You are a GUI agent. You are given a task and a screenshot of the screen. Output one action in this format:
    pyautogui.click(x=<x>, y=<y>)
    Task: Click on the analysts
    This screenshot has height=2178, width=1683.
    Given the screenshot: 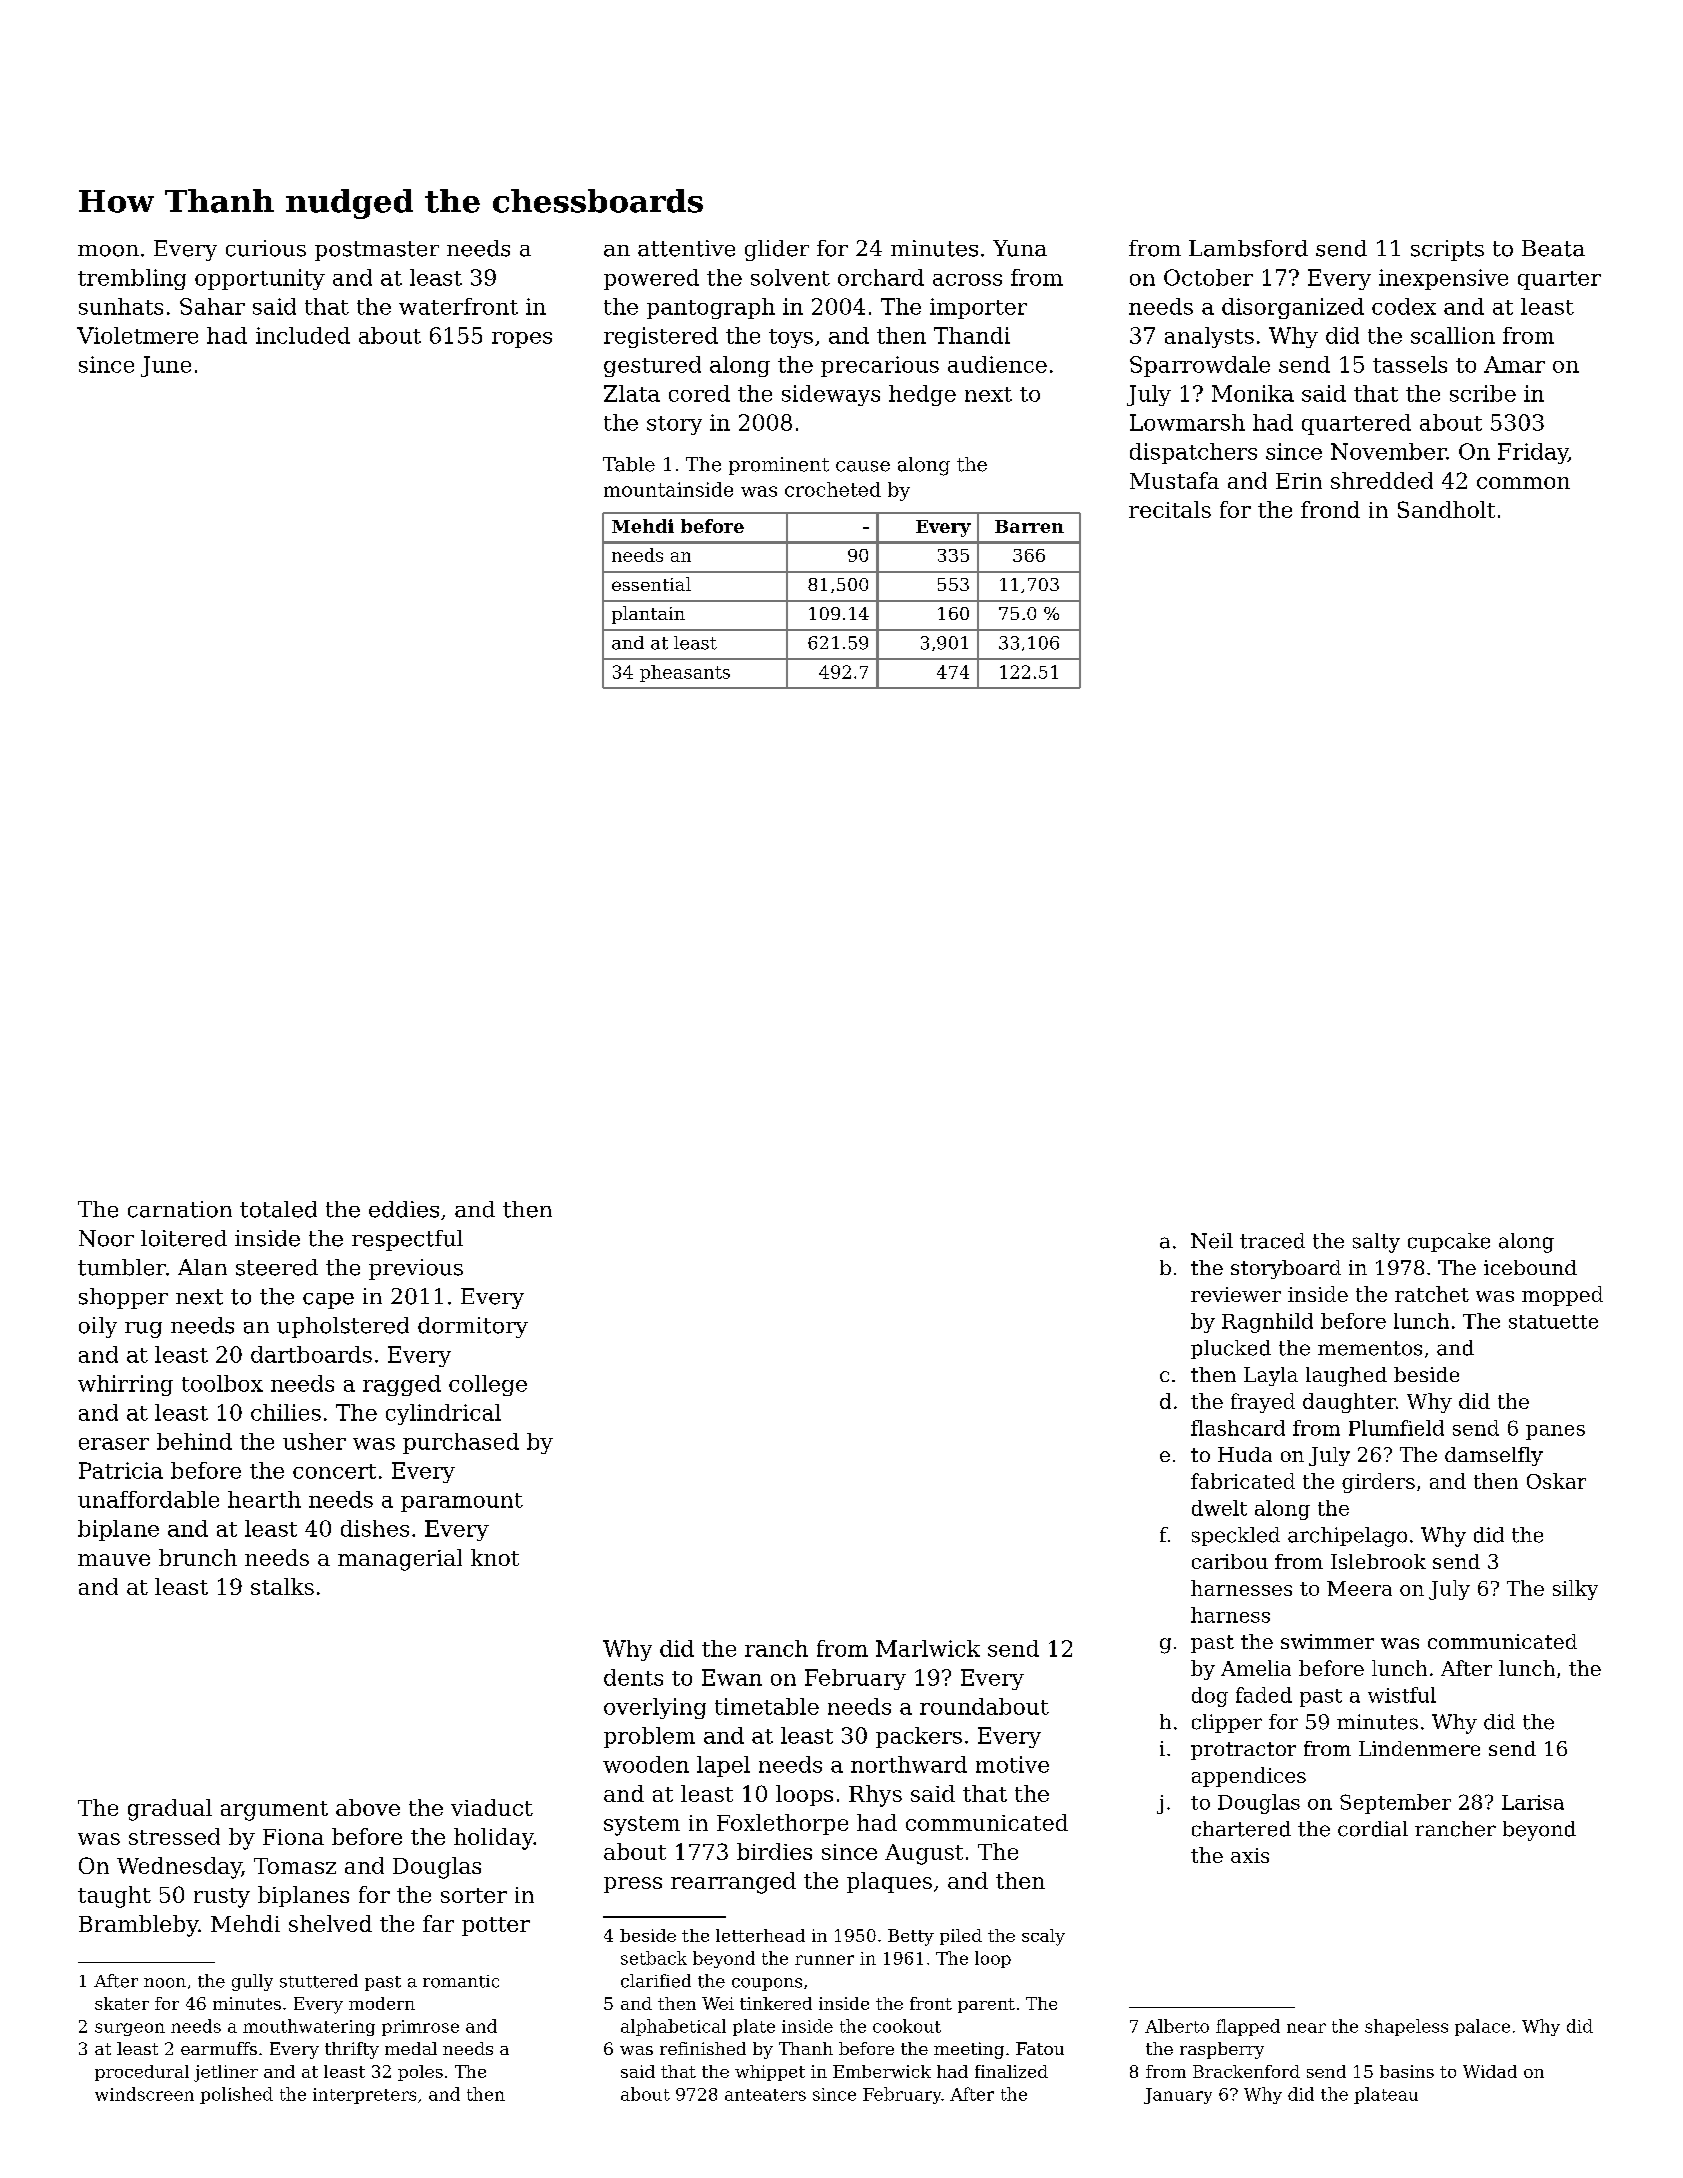 What is the action you would take?
    pyautogui.click(x=1209, y=337)
